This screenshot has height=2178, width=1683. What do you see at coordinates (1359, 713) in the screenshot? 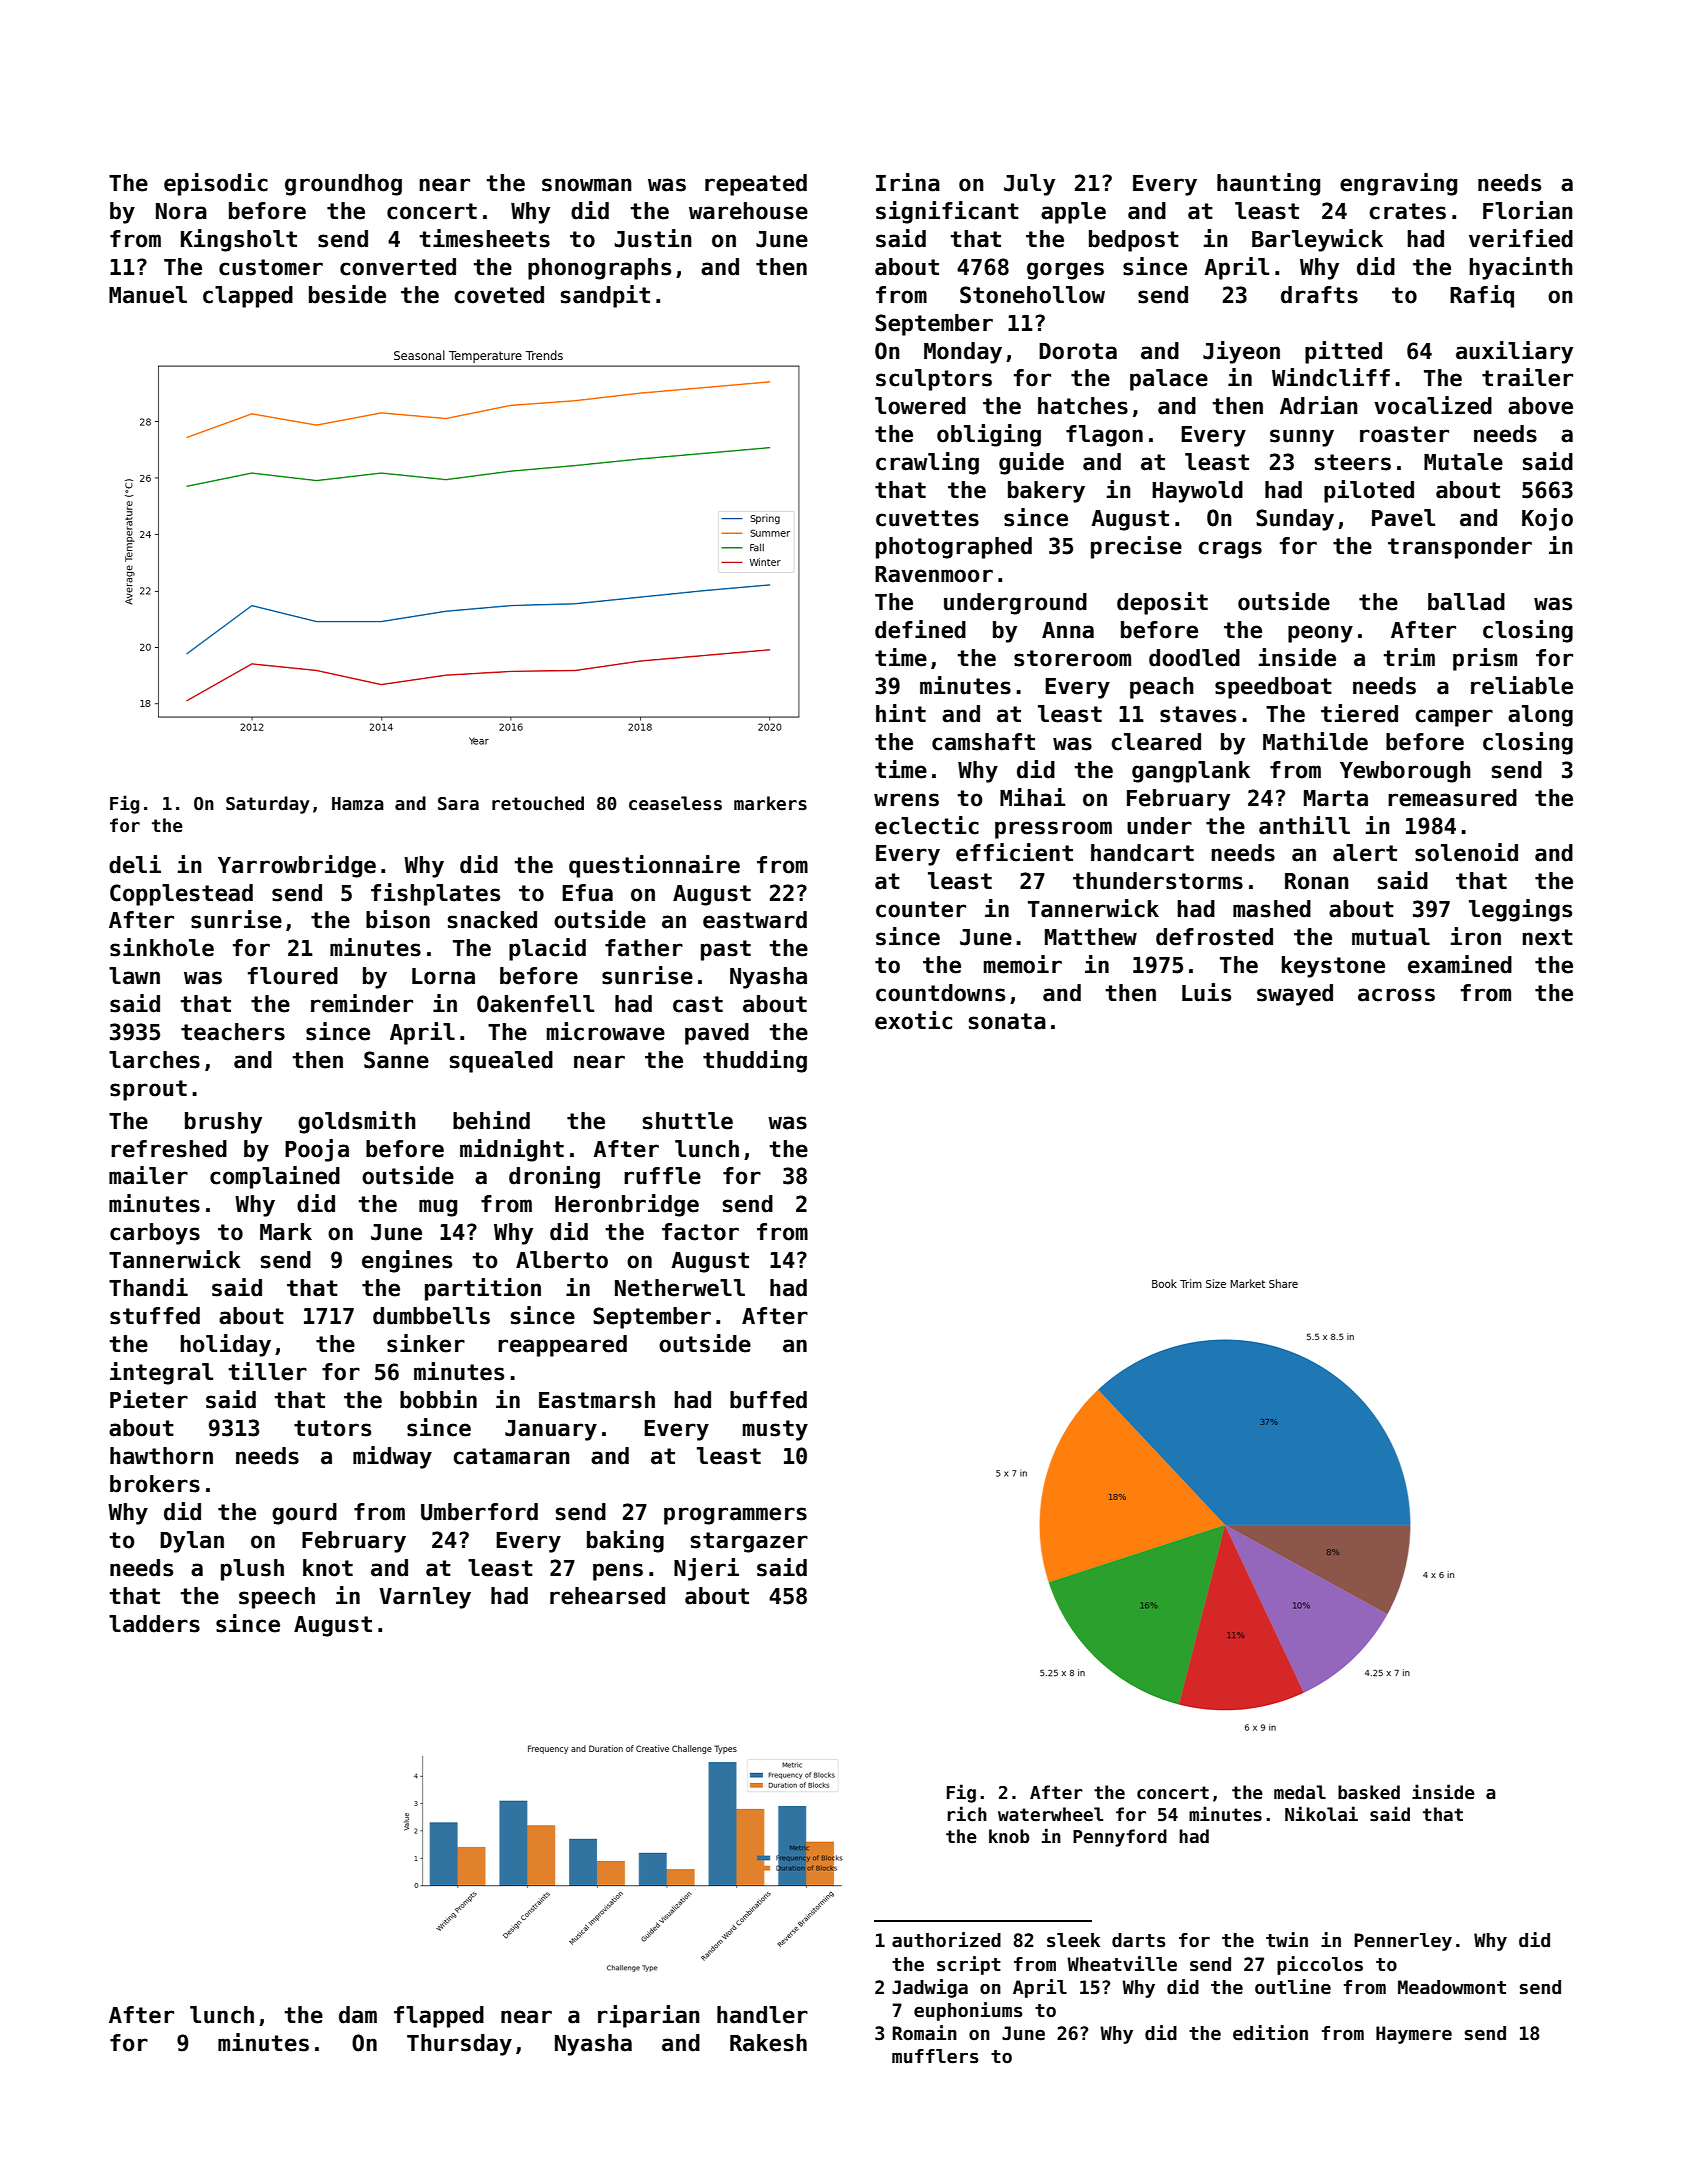
I see `tiered` at bounding box center [1359, 713].
